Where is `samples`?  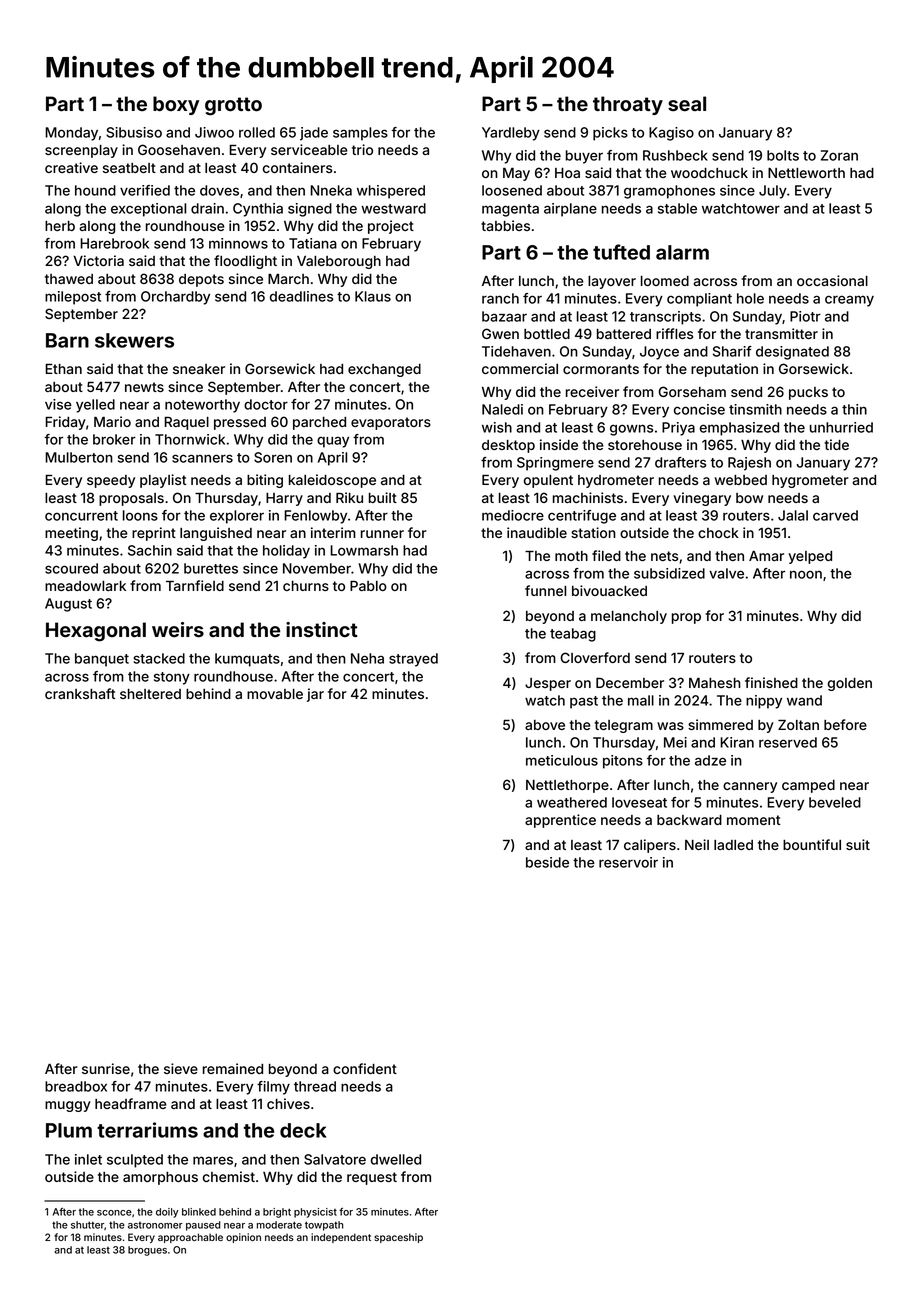
samples is located at coordinates (360, 134).
